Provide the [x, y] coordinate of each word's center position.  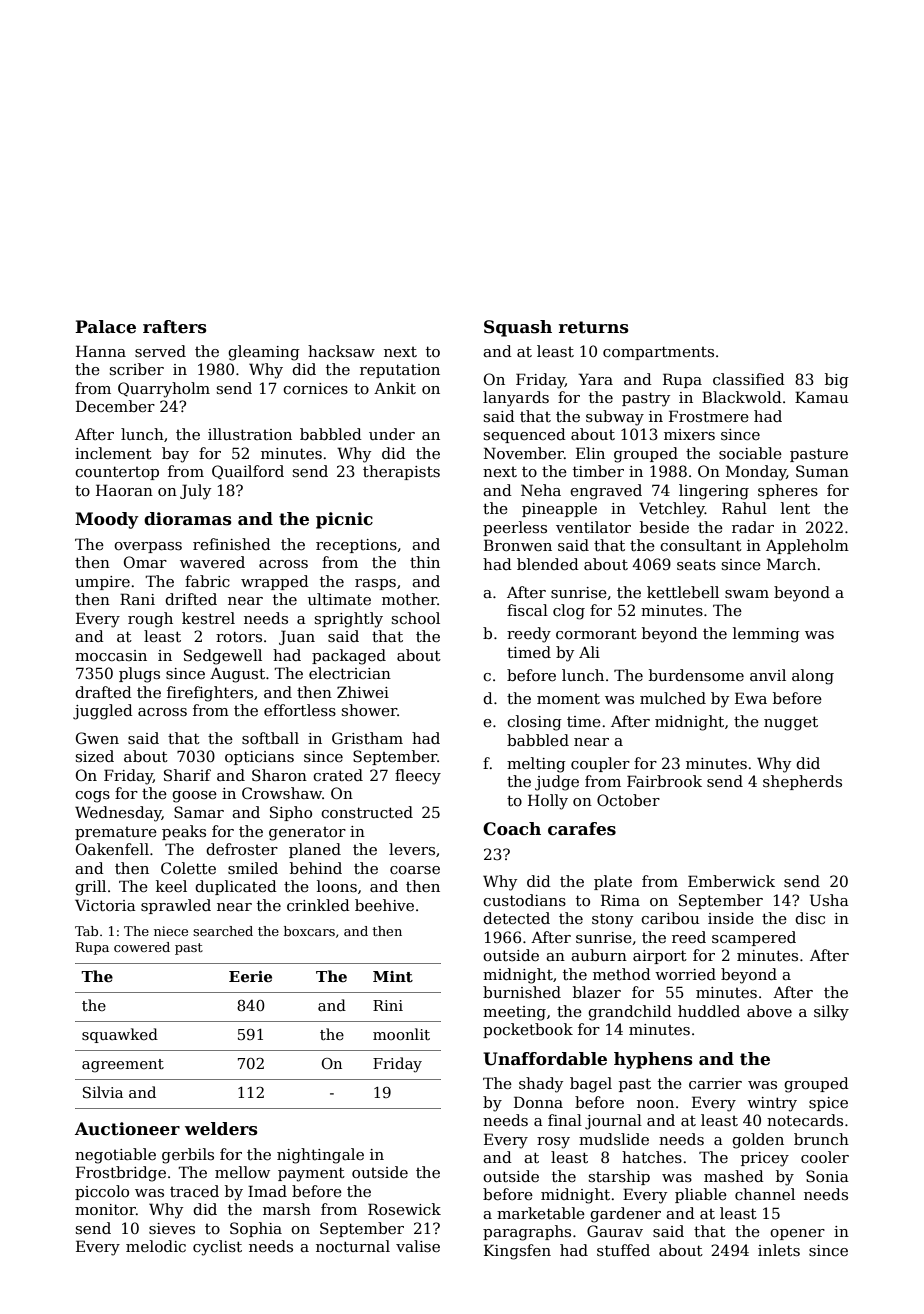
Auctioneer [127, 1129]
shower [369, 710]
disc [810, 918]
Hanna [101, 351]
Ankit [395, 388]
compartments [658, 353]
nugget [791, 723]
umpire [102, 583]
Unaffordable [545, 1059]
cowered [142, 947]
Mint [393, 976]
